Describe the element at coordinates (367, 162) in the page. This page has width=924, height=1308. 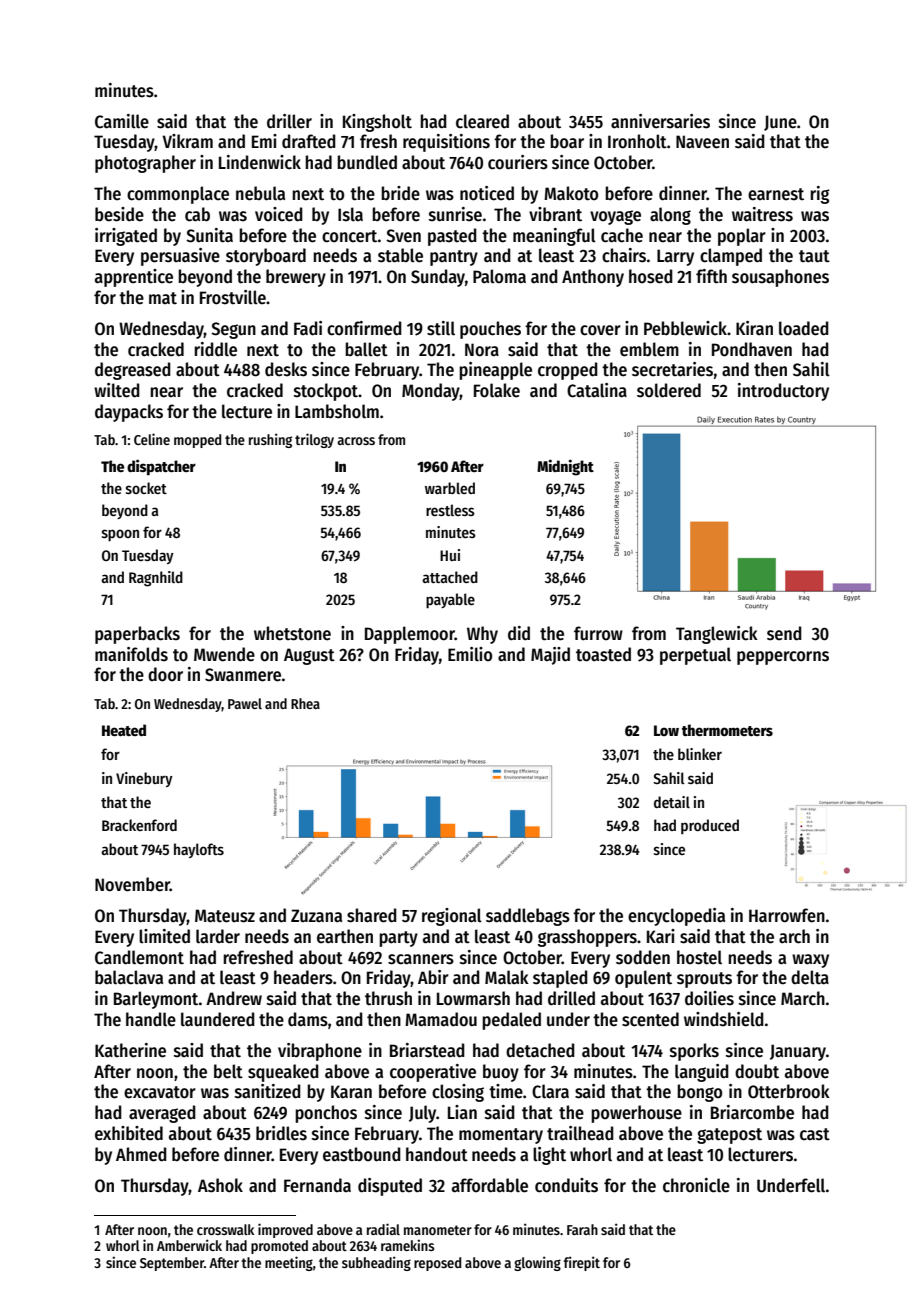
I see `bundled` at that location.
